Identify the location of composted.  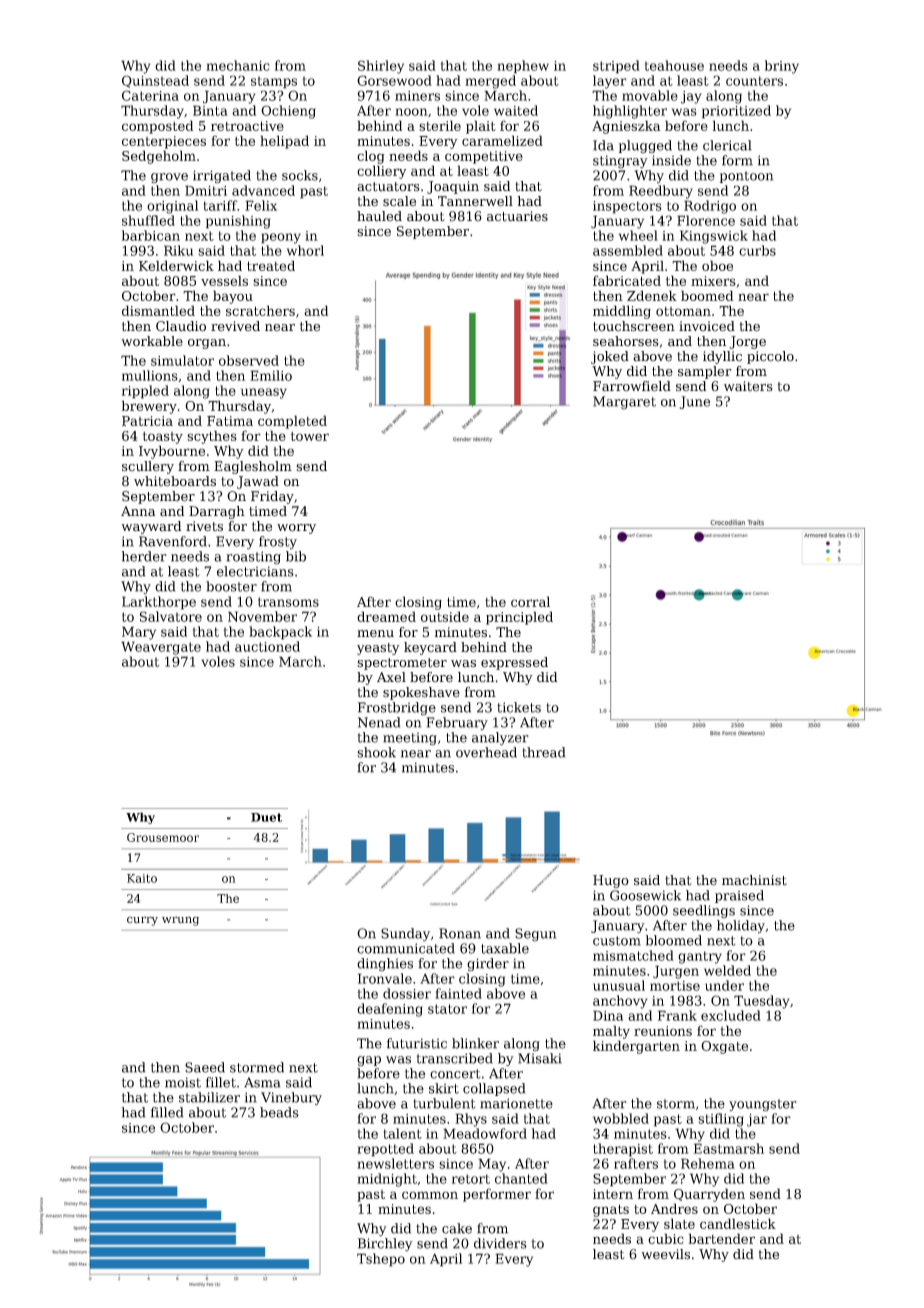
(157, 127).
